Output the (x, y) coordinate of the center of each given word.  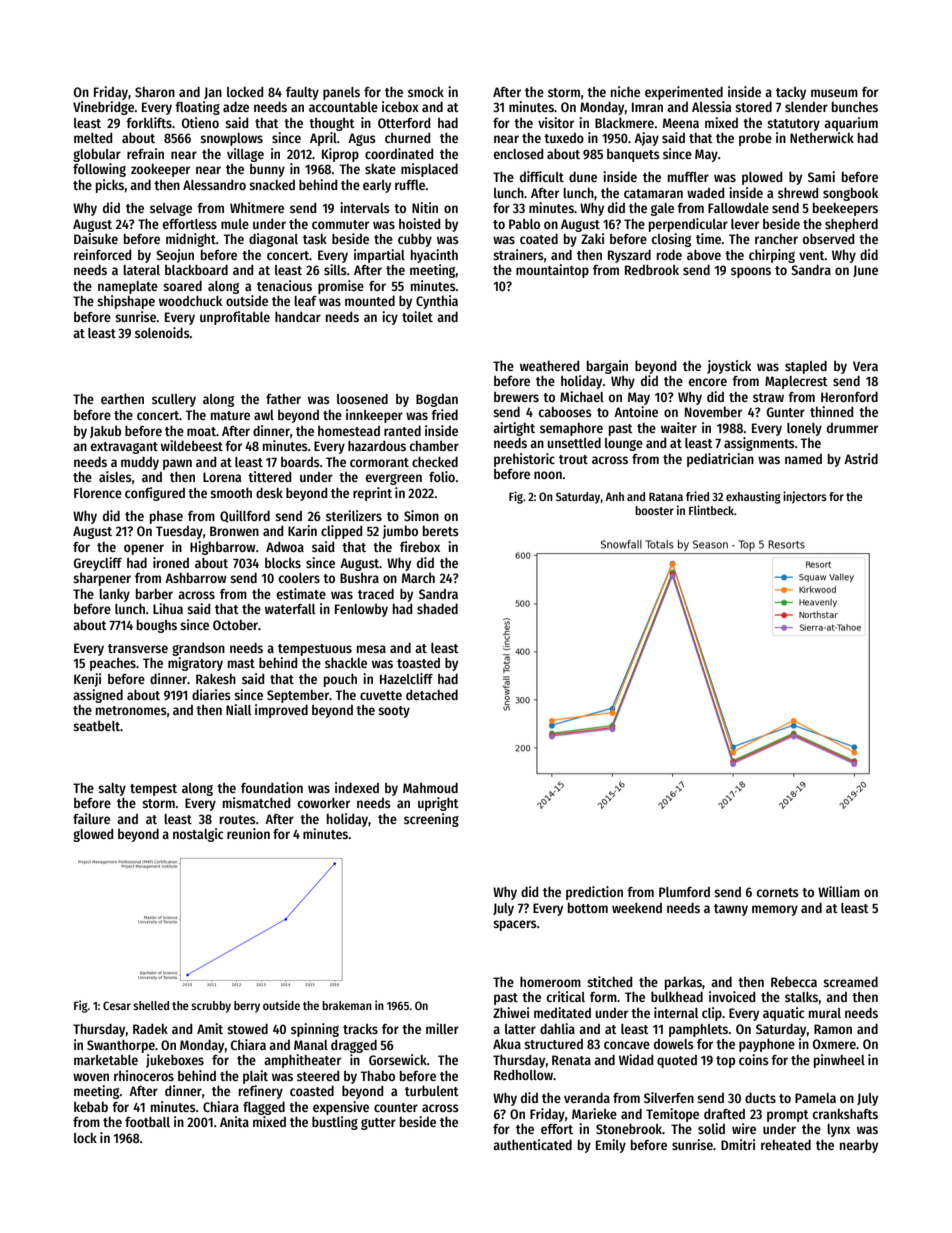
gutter (378, 1124)
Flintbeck (711, 510)
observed (829, 238)
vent (812, 255)
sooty (394, 712)
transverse (138, 648)
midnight (191, 240)
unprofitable (235, 318)
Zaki (592, 238)
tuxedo (564, 138)
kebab (91, 1106)
